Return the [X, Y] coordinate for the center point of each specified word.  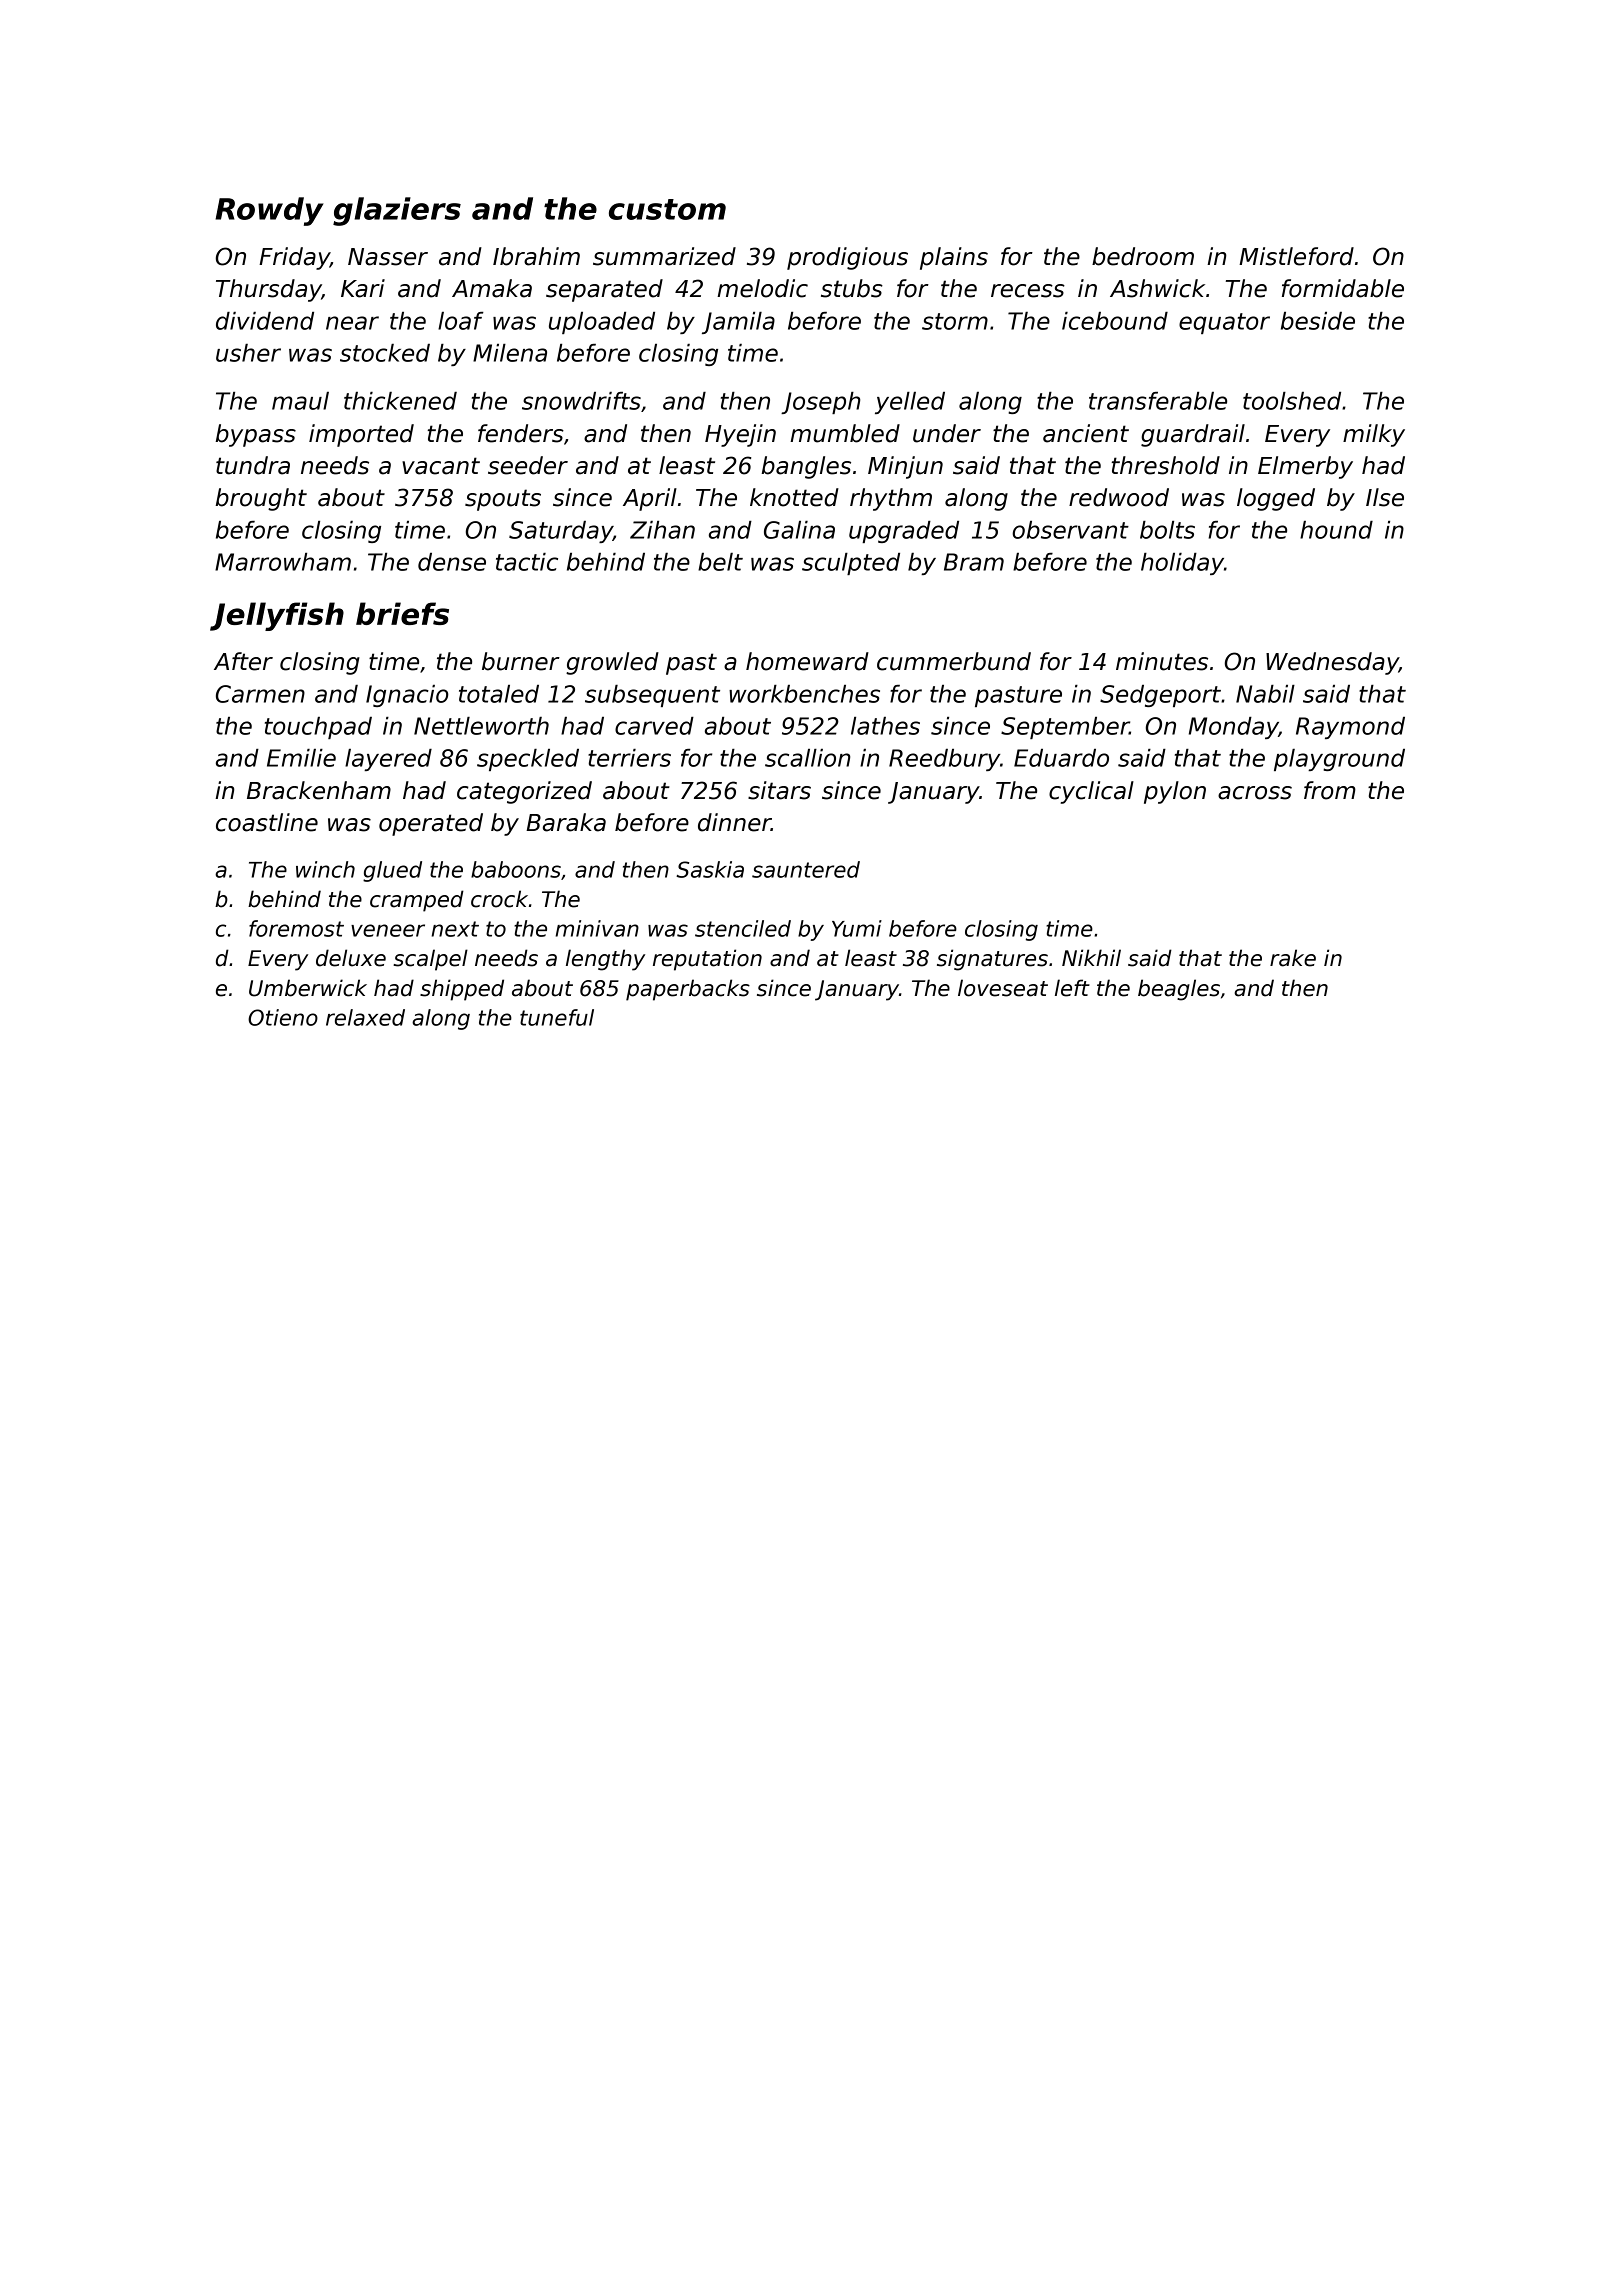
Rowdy [269, 211]
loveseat [1003, 988]
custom [667, 209]
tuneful [557, 1017]
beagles [1179, 990]
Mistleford [1296, 256]
